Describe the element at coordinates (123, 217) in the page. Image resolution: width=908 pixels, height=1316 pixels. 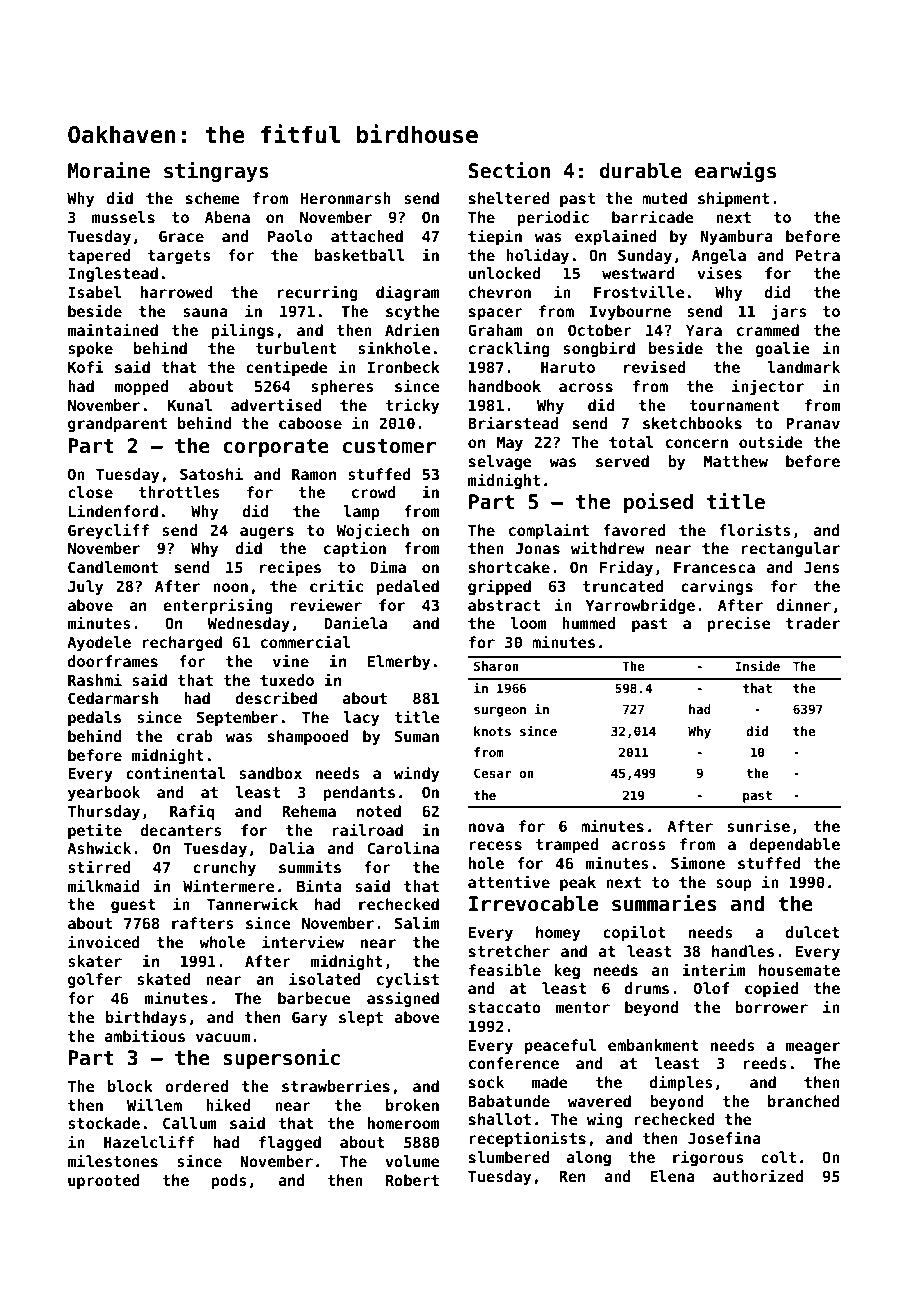
I see `mussels` at that location.
